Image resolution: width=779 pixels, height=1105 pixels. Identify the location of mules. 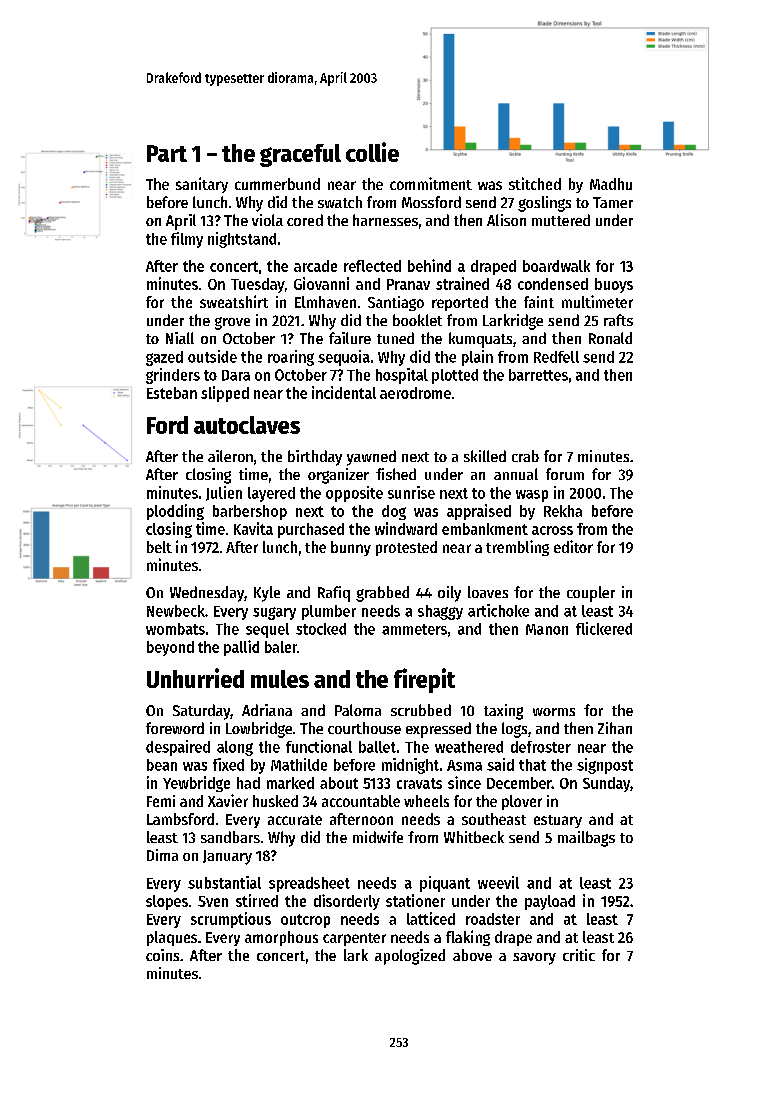
(280, 679).
